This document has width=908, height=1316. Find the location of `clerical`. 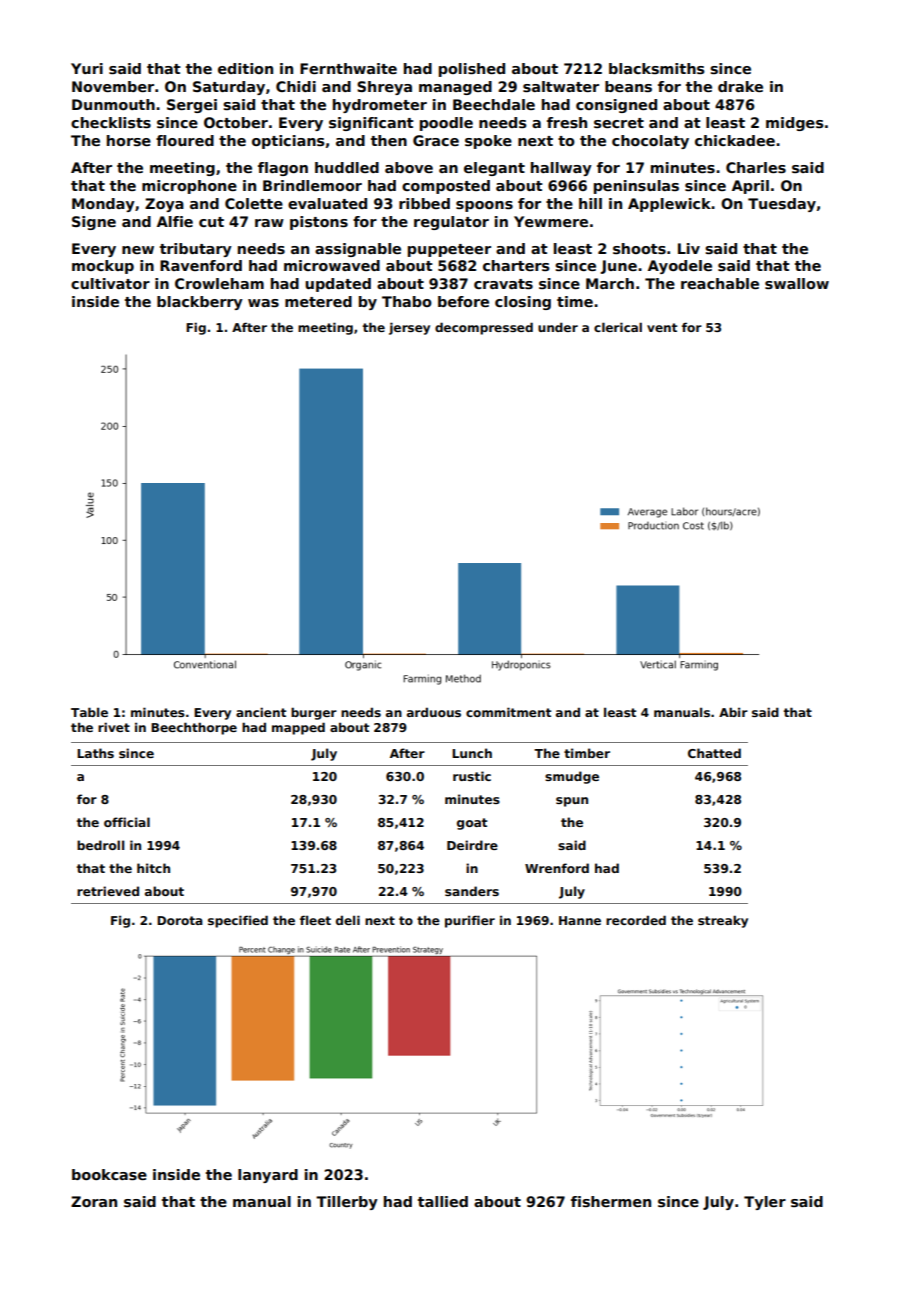

clerical is located at coordinates (618, 327).
